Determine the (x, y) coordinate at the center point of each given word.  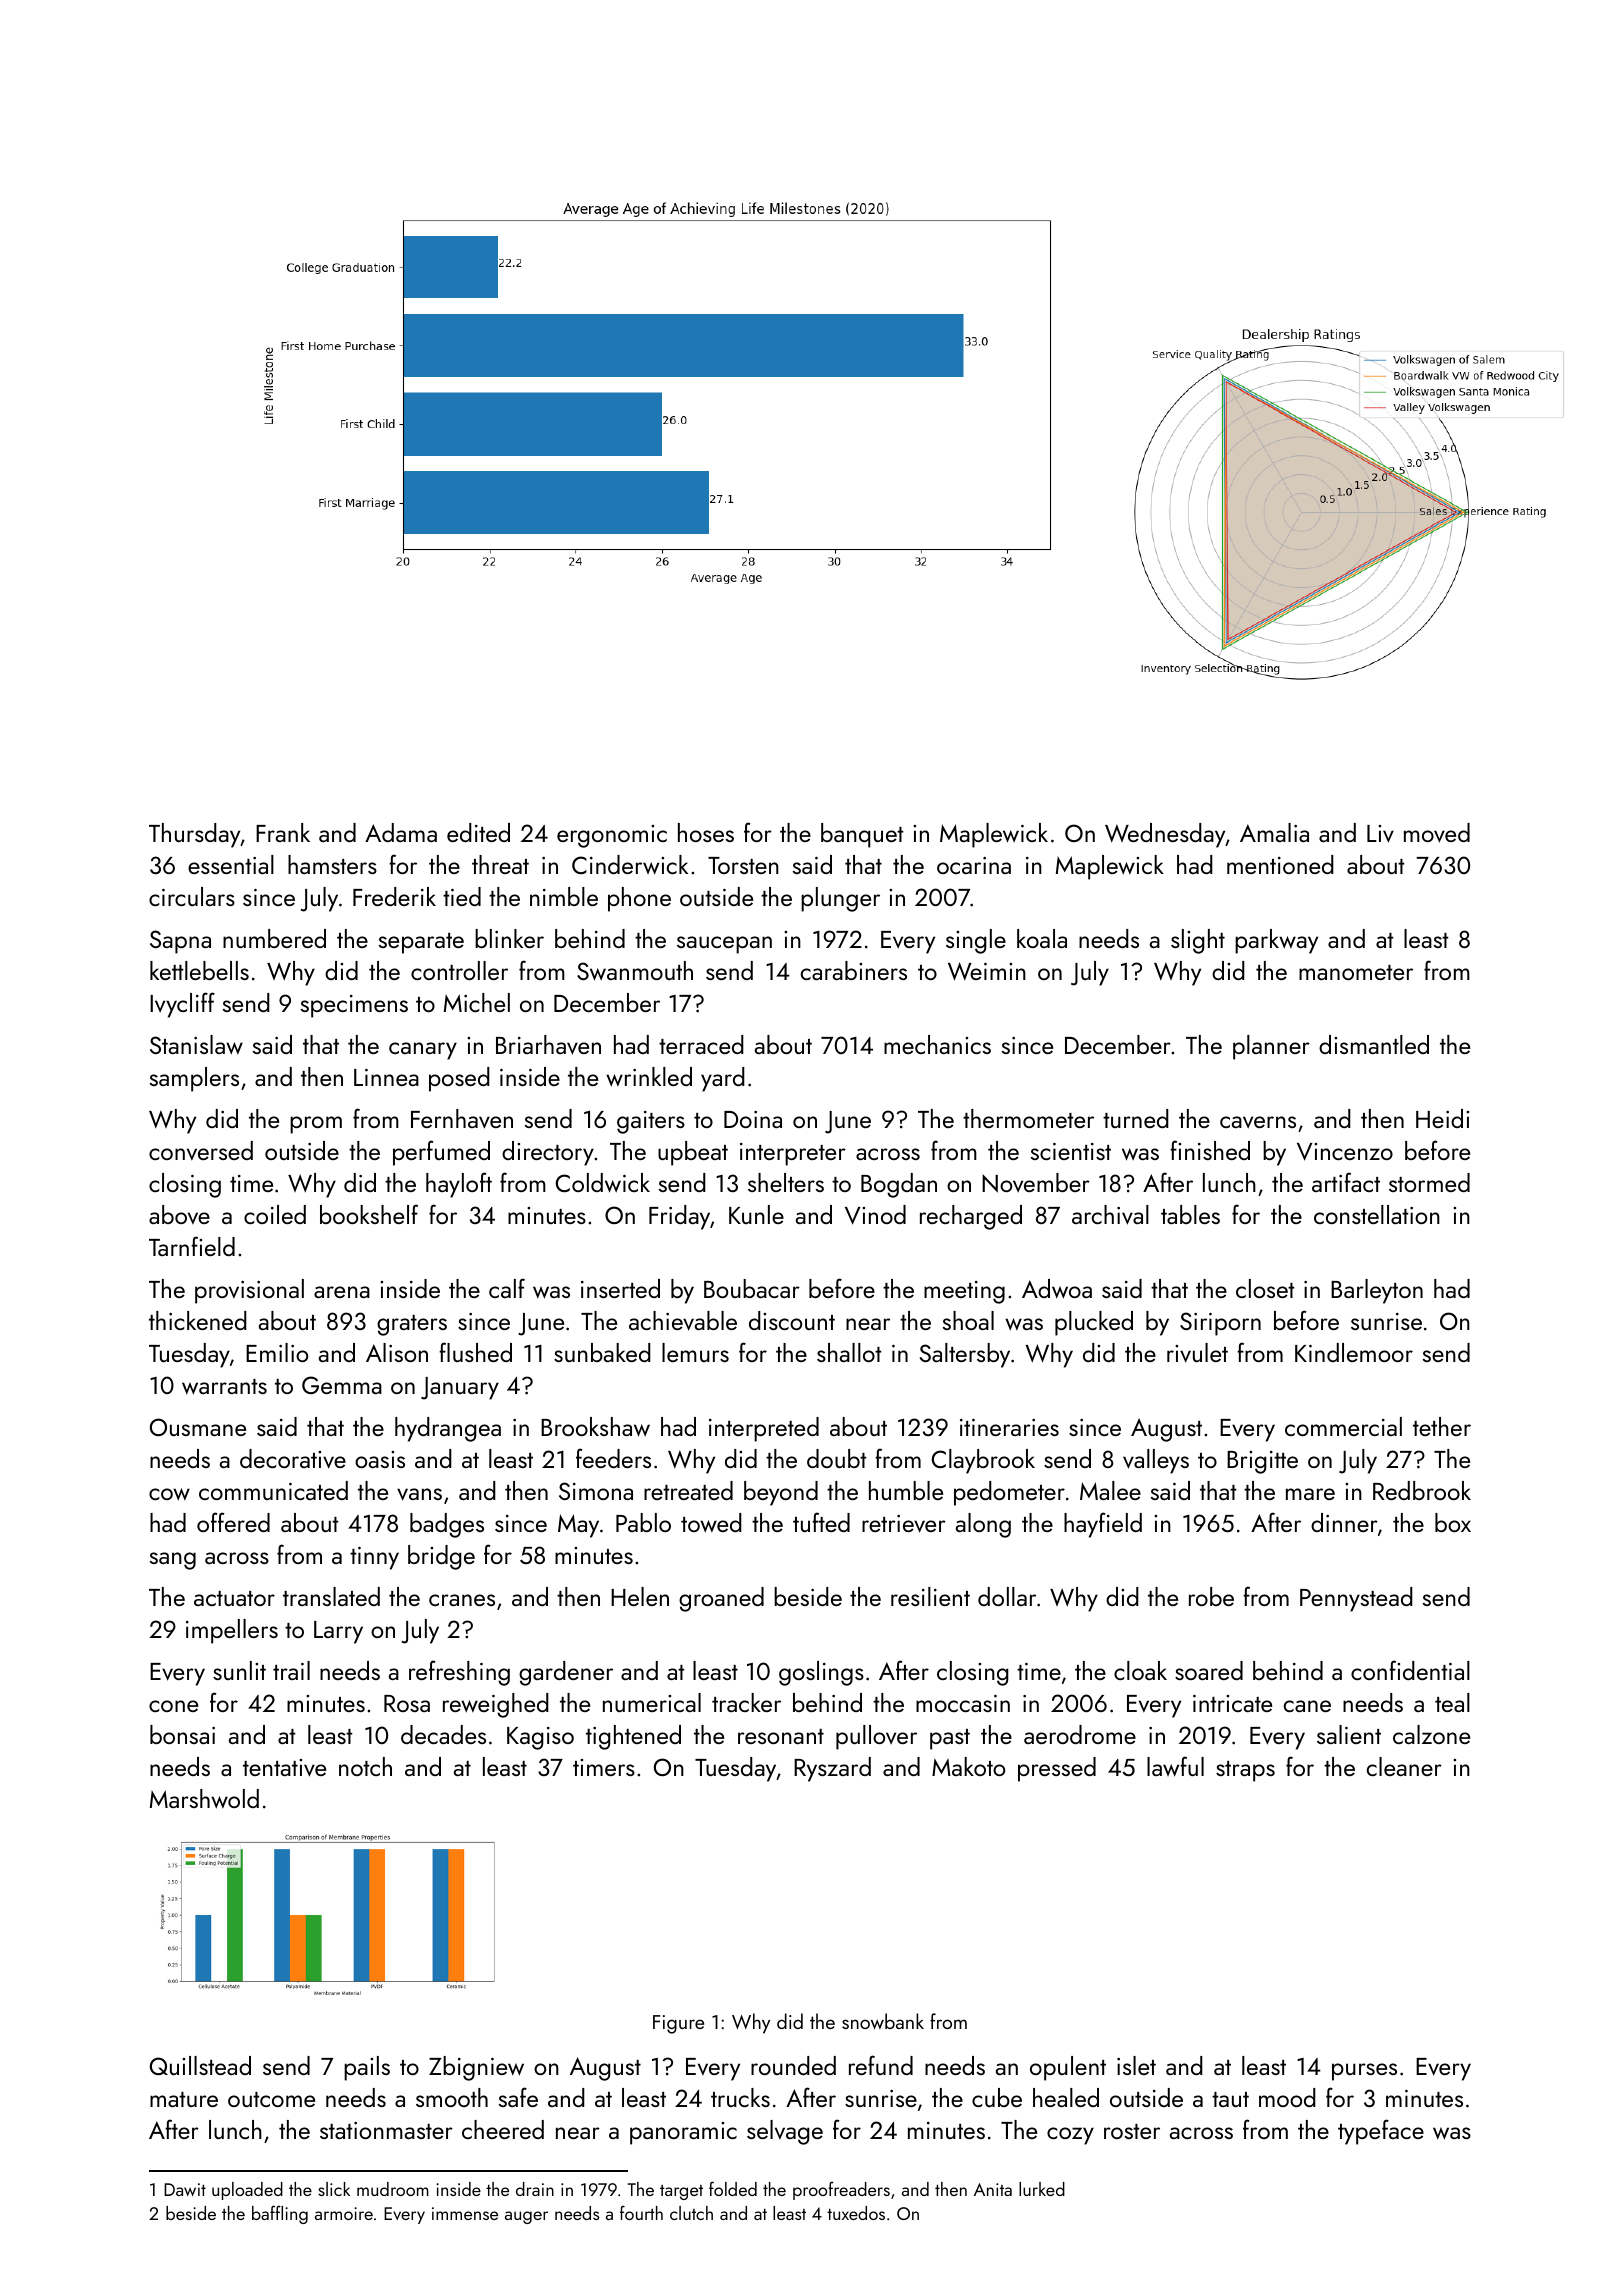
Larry (338, 1632)
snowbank (883, 2021)
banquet (862, 835)
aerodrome (1080, 1734)
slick (334, 2189)
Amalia (1274, 832)
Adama (401, 832)
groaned (721, 1599)
